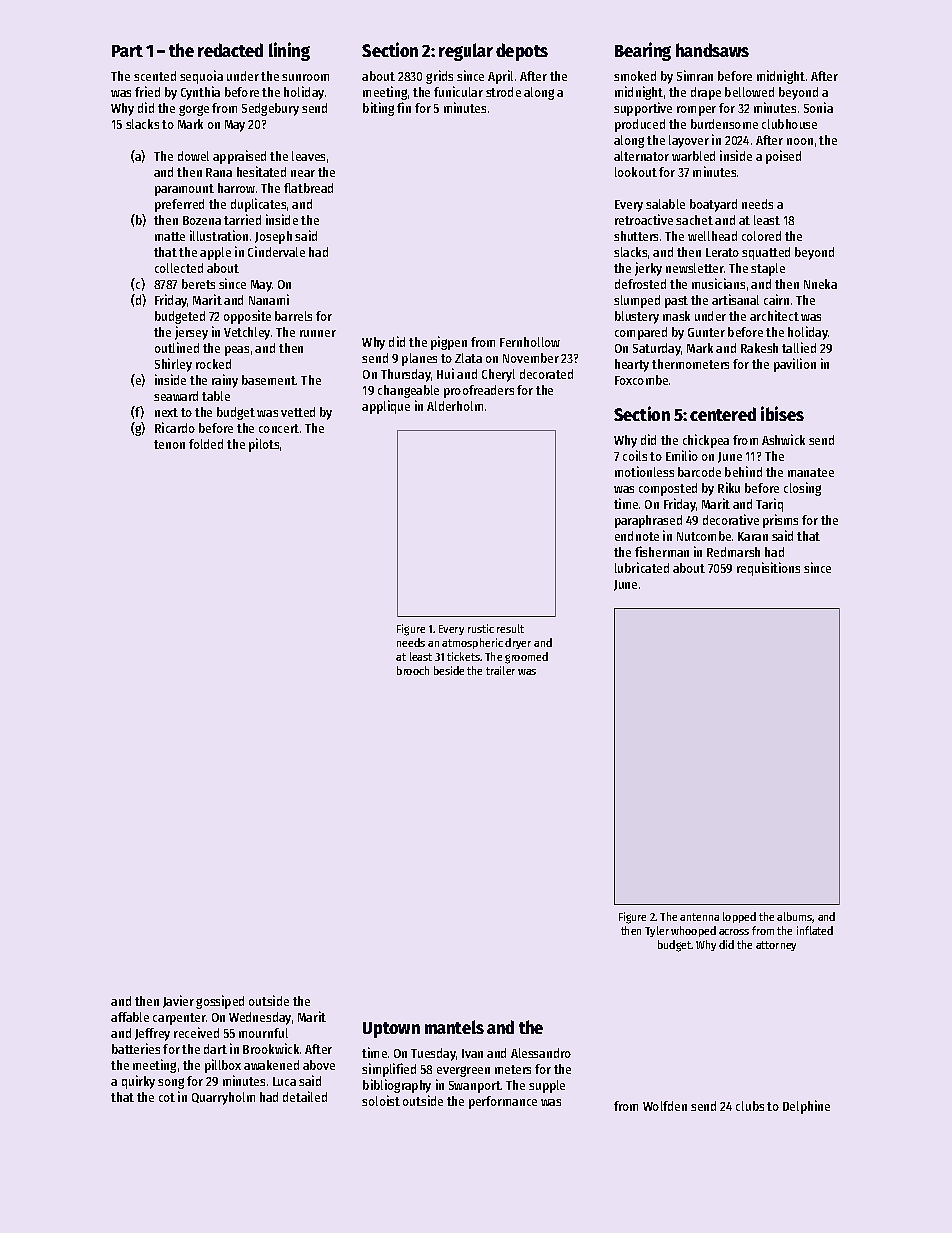 The width and height of the document is (952, 1233). What do you see at coordinates (413, 670) in the document?
I see `brooch` at bounding box center [413, 670].
